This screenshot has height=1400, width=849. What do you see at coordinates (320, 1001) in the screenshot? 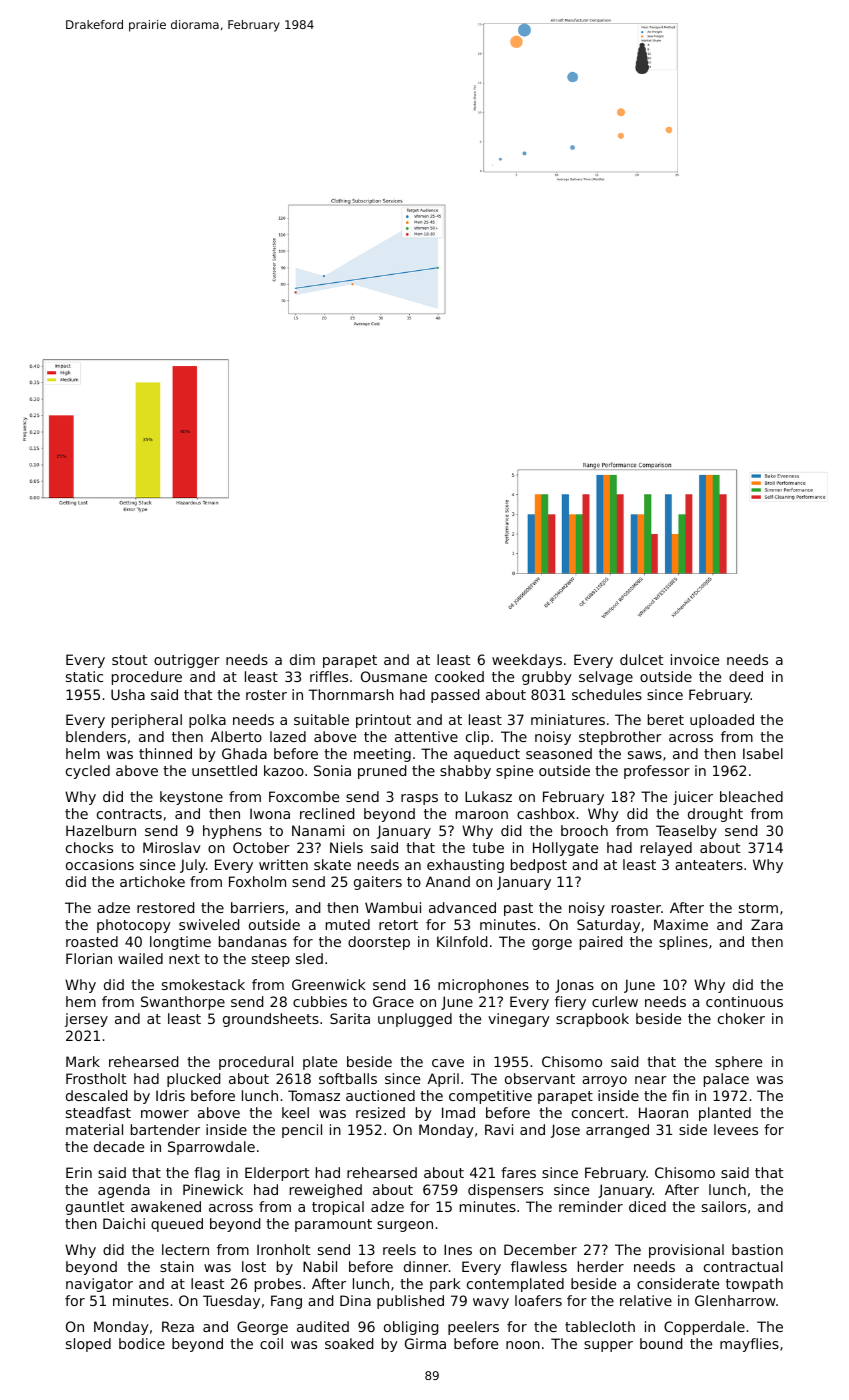
I see `cubbies` at bounding box center [320, 1001].
